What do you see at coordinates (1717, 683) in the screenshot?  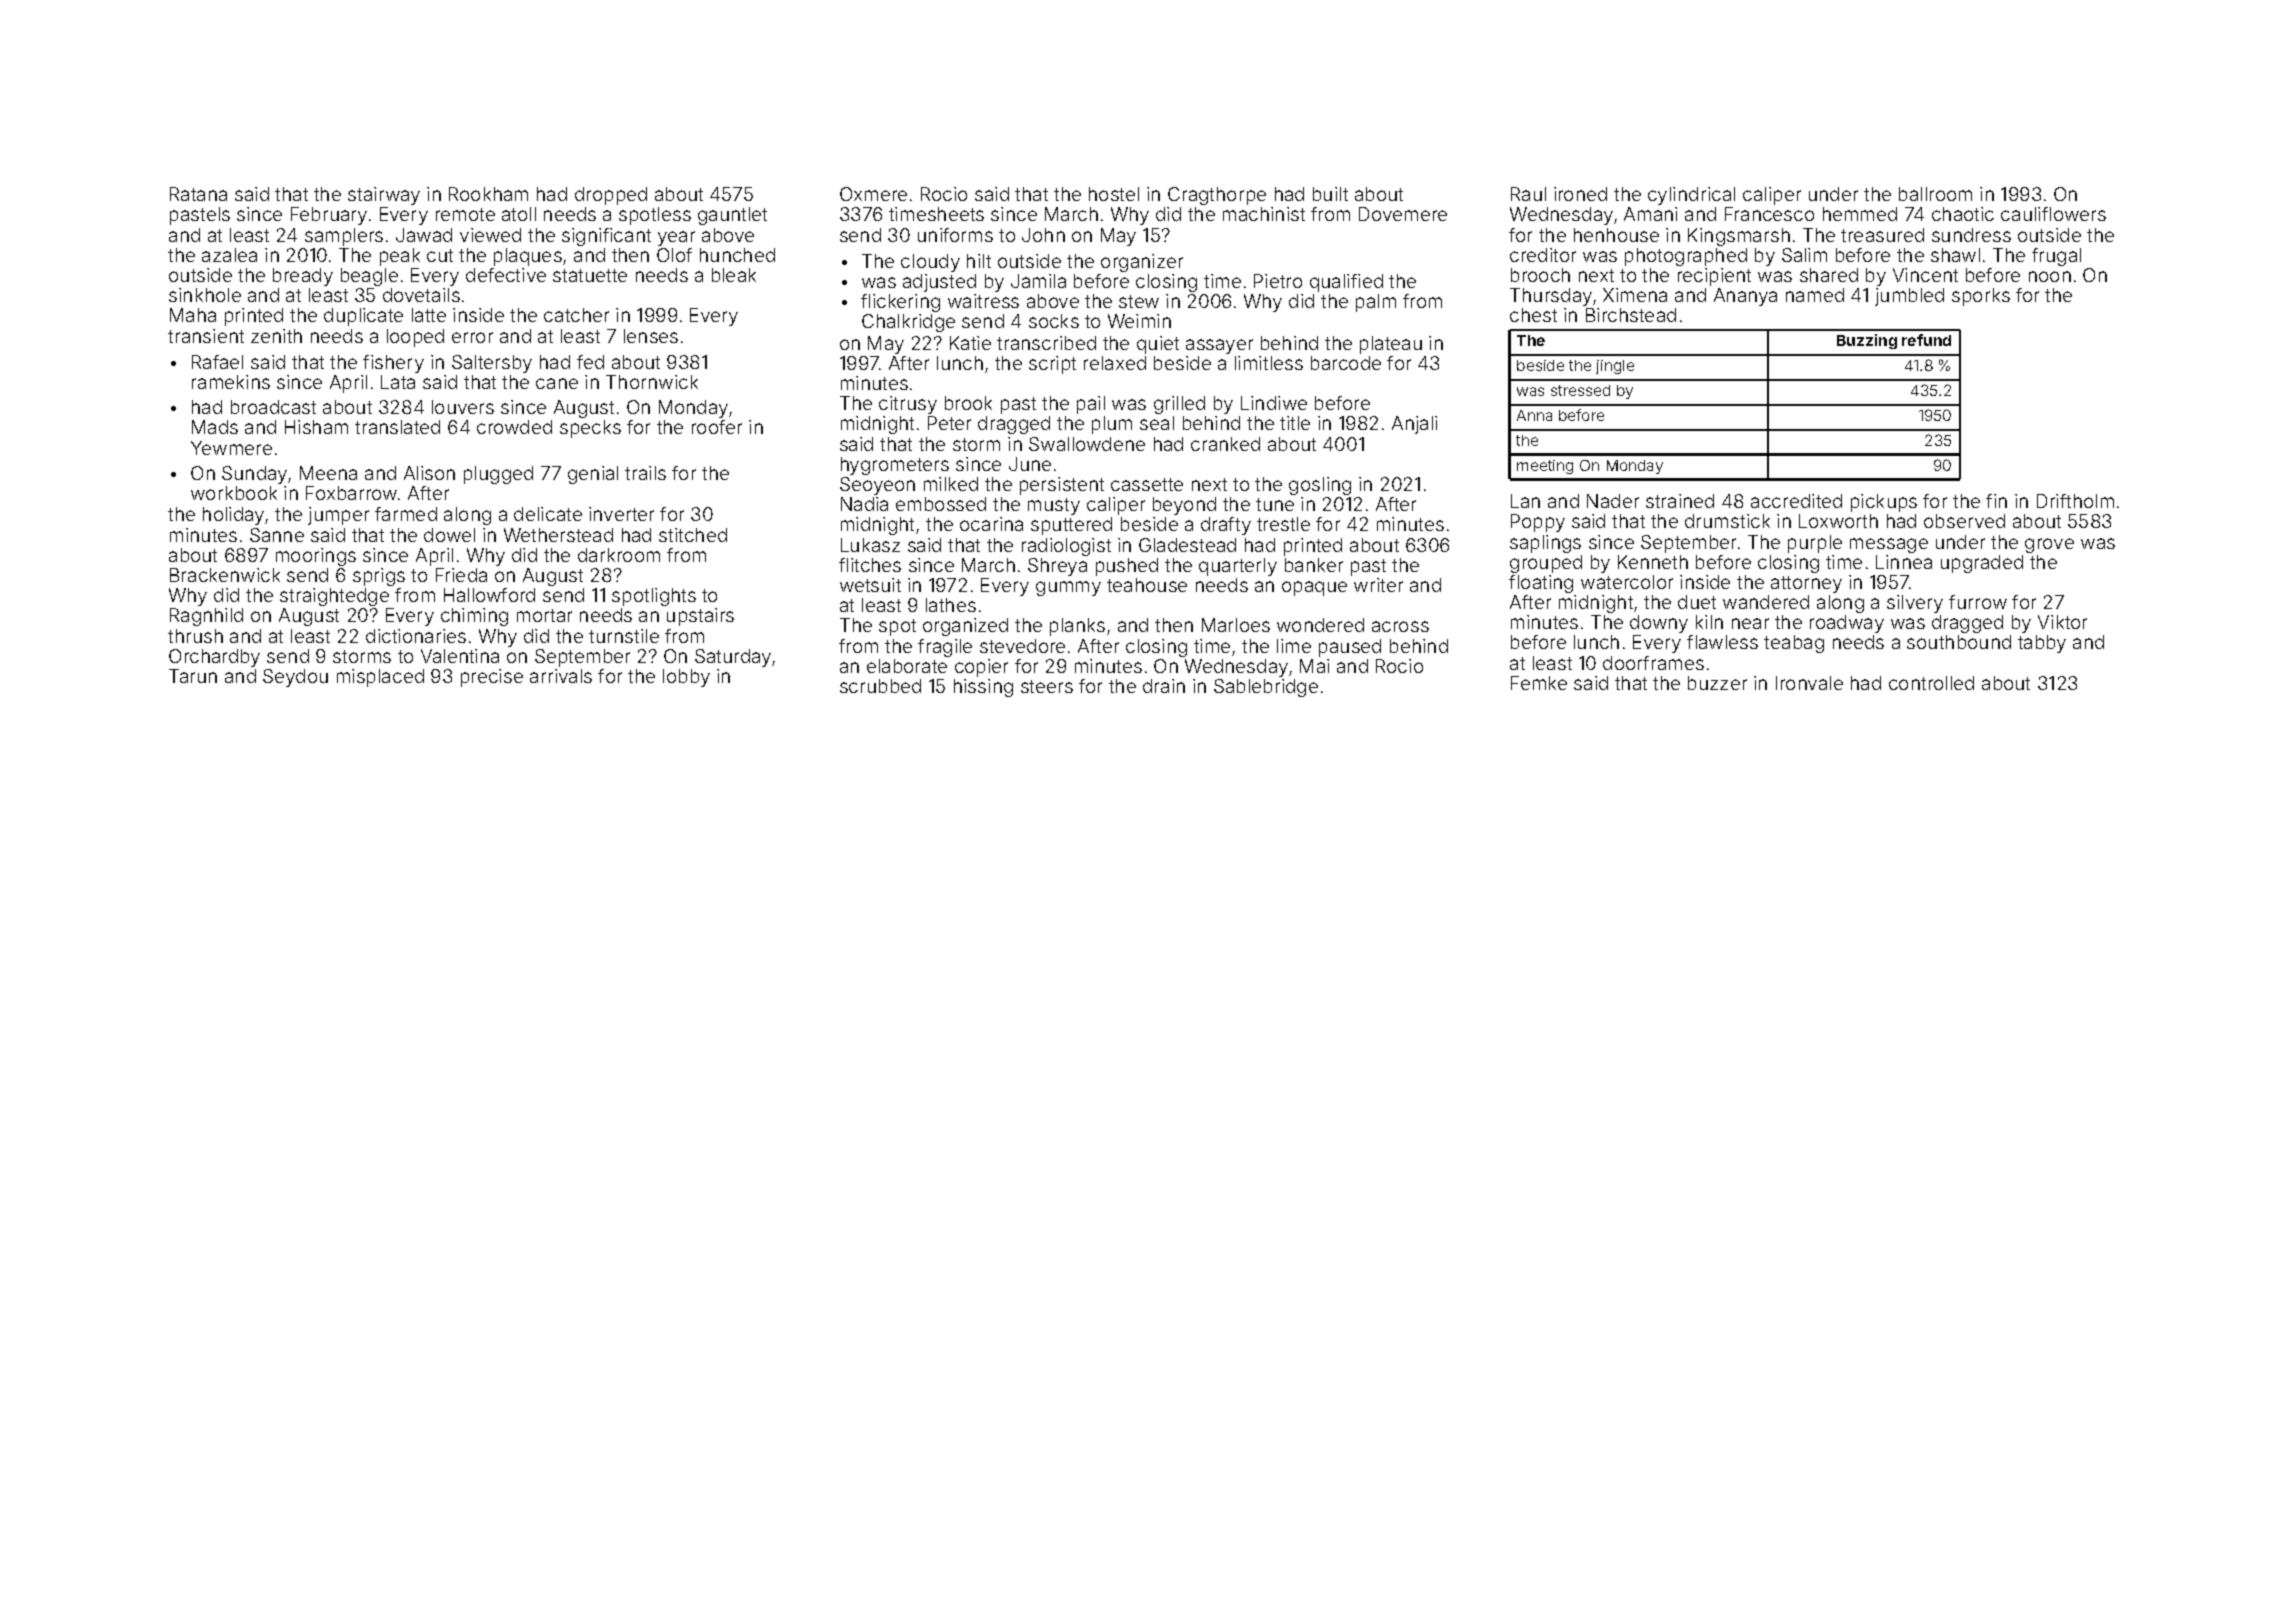 I see `buzzer` at bounding box center [1717, 683].
